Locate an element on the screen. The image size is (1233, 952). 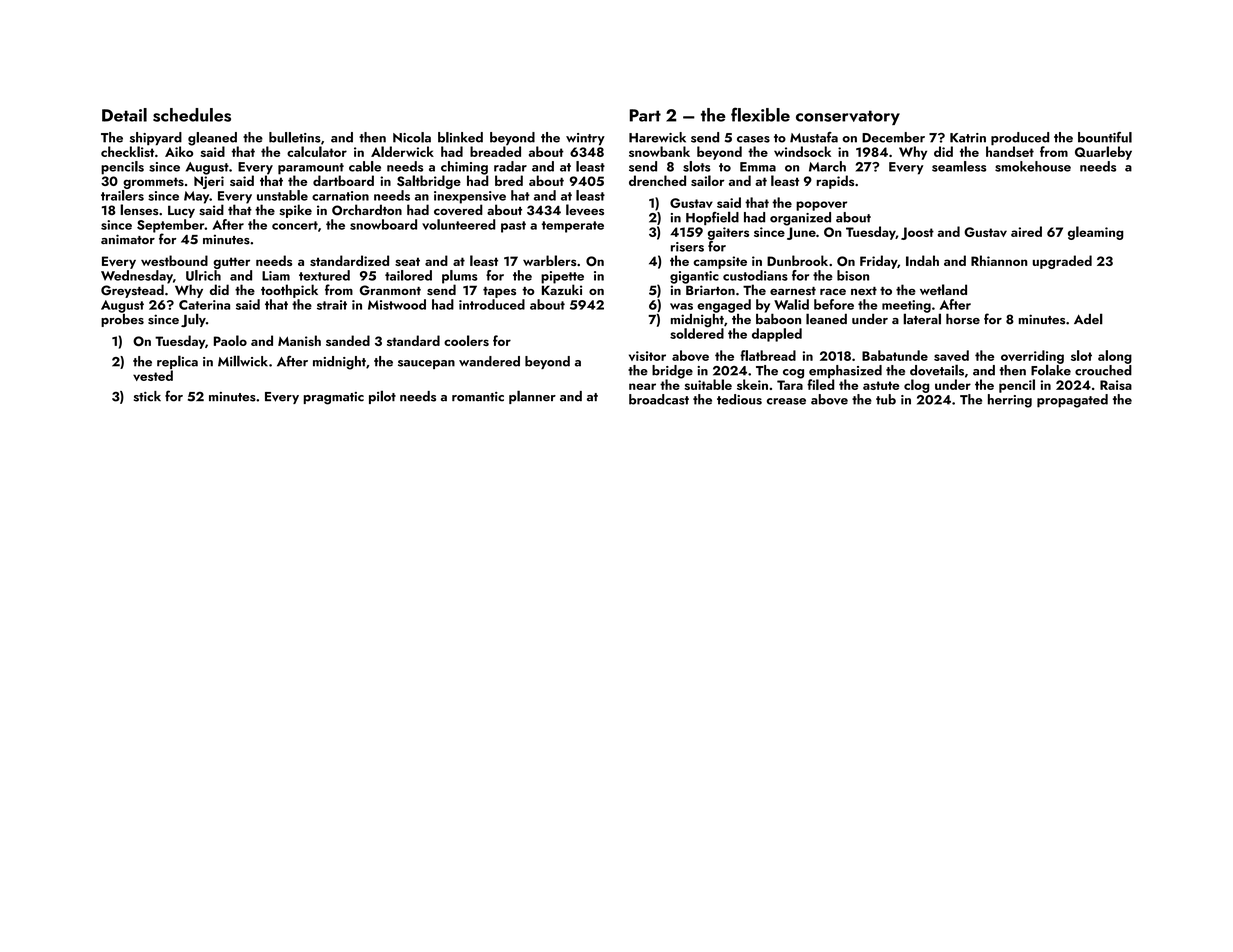
Nicola is located at coordinates (412, 137).
